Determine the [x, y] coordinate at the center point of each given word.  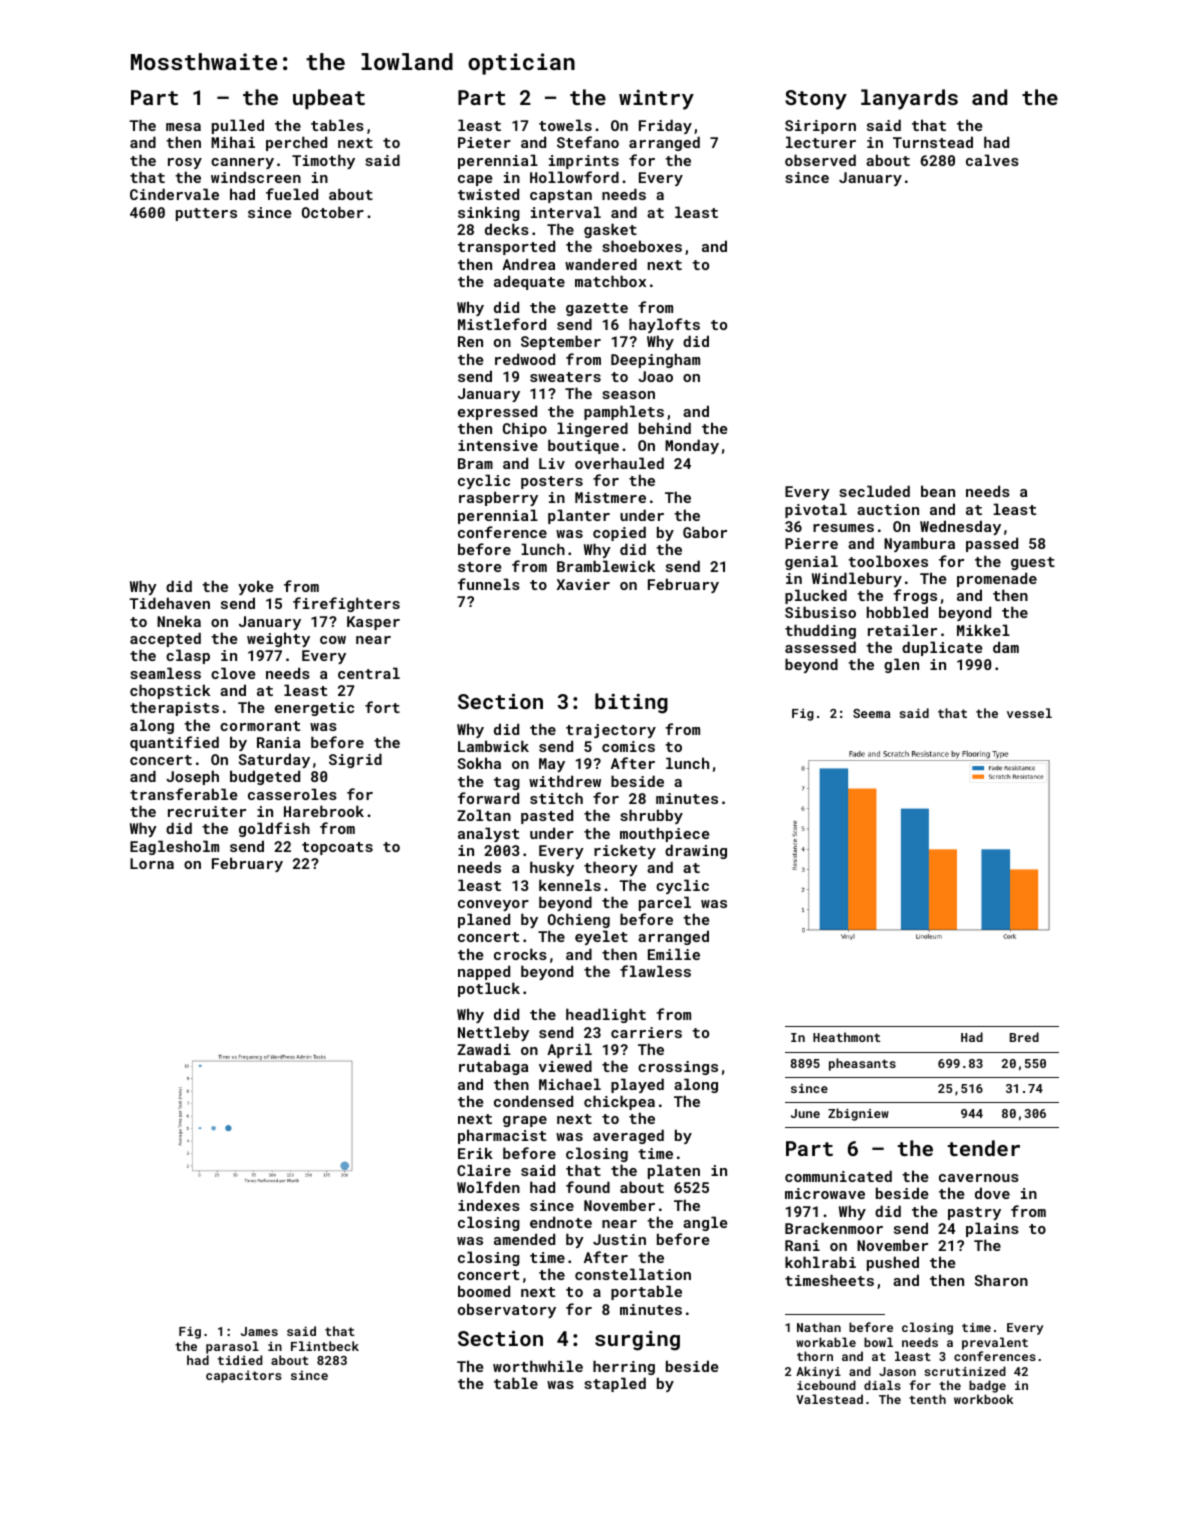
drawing [696, 851]
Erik [475, 1153]
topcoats [337, 848]
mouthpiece [664, 834]
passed [992, 544]
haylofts [664, 325]
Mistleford [502, 324]
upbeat [329, 99]
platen [674, 1171]
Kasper [373, 623]
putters [206, 214]
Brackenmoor [834, 1228]
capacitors [244, 1376]
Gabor [705, 532]
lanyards [909, 99]
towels [565, 125]
